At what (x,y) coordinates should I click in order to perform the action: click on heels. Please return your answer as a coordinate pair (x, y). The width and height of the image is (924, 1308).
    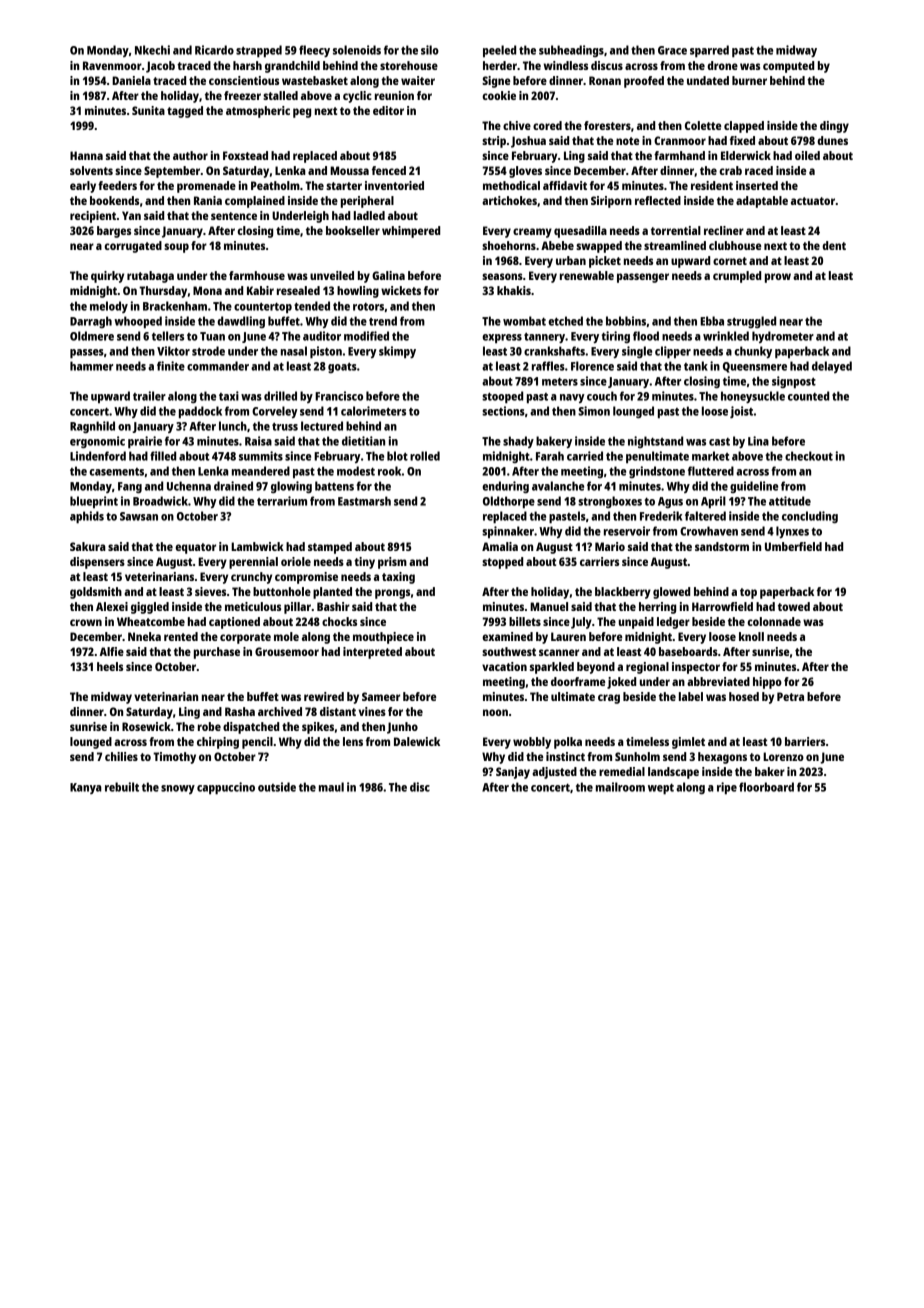
    Looking at the image, I should click on (110, 666).
